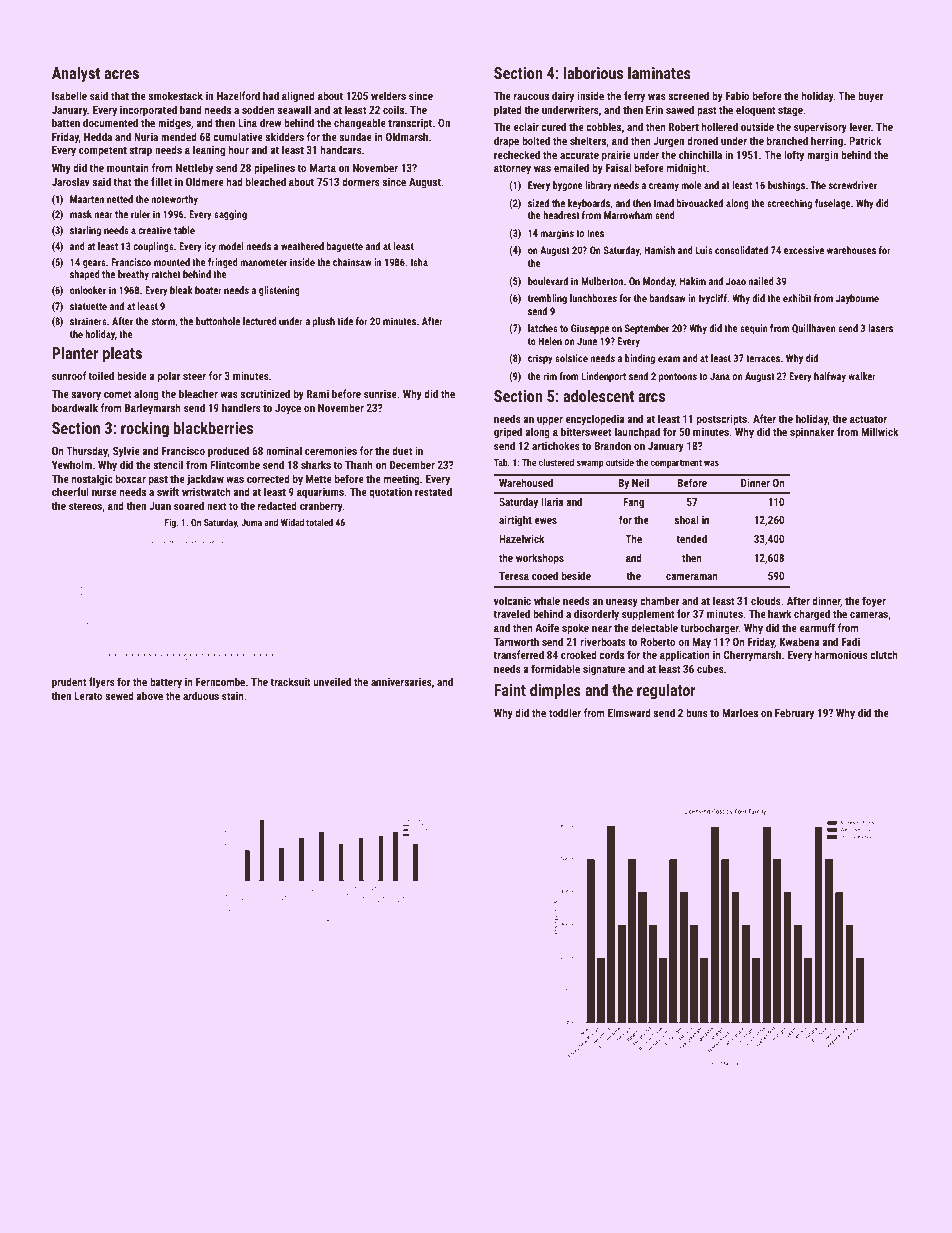 This document has height=1233, width=952. What do you see at coordinates (740, 712) in the document?
I see `Marloes` at bounding box center [740, 712].
